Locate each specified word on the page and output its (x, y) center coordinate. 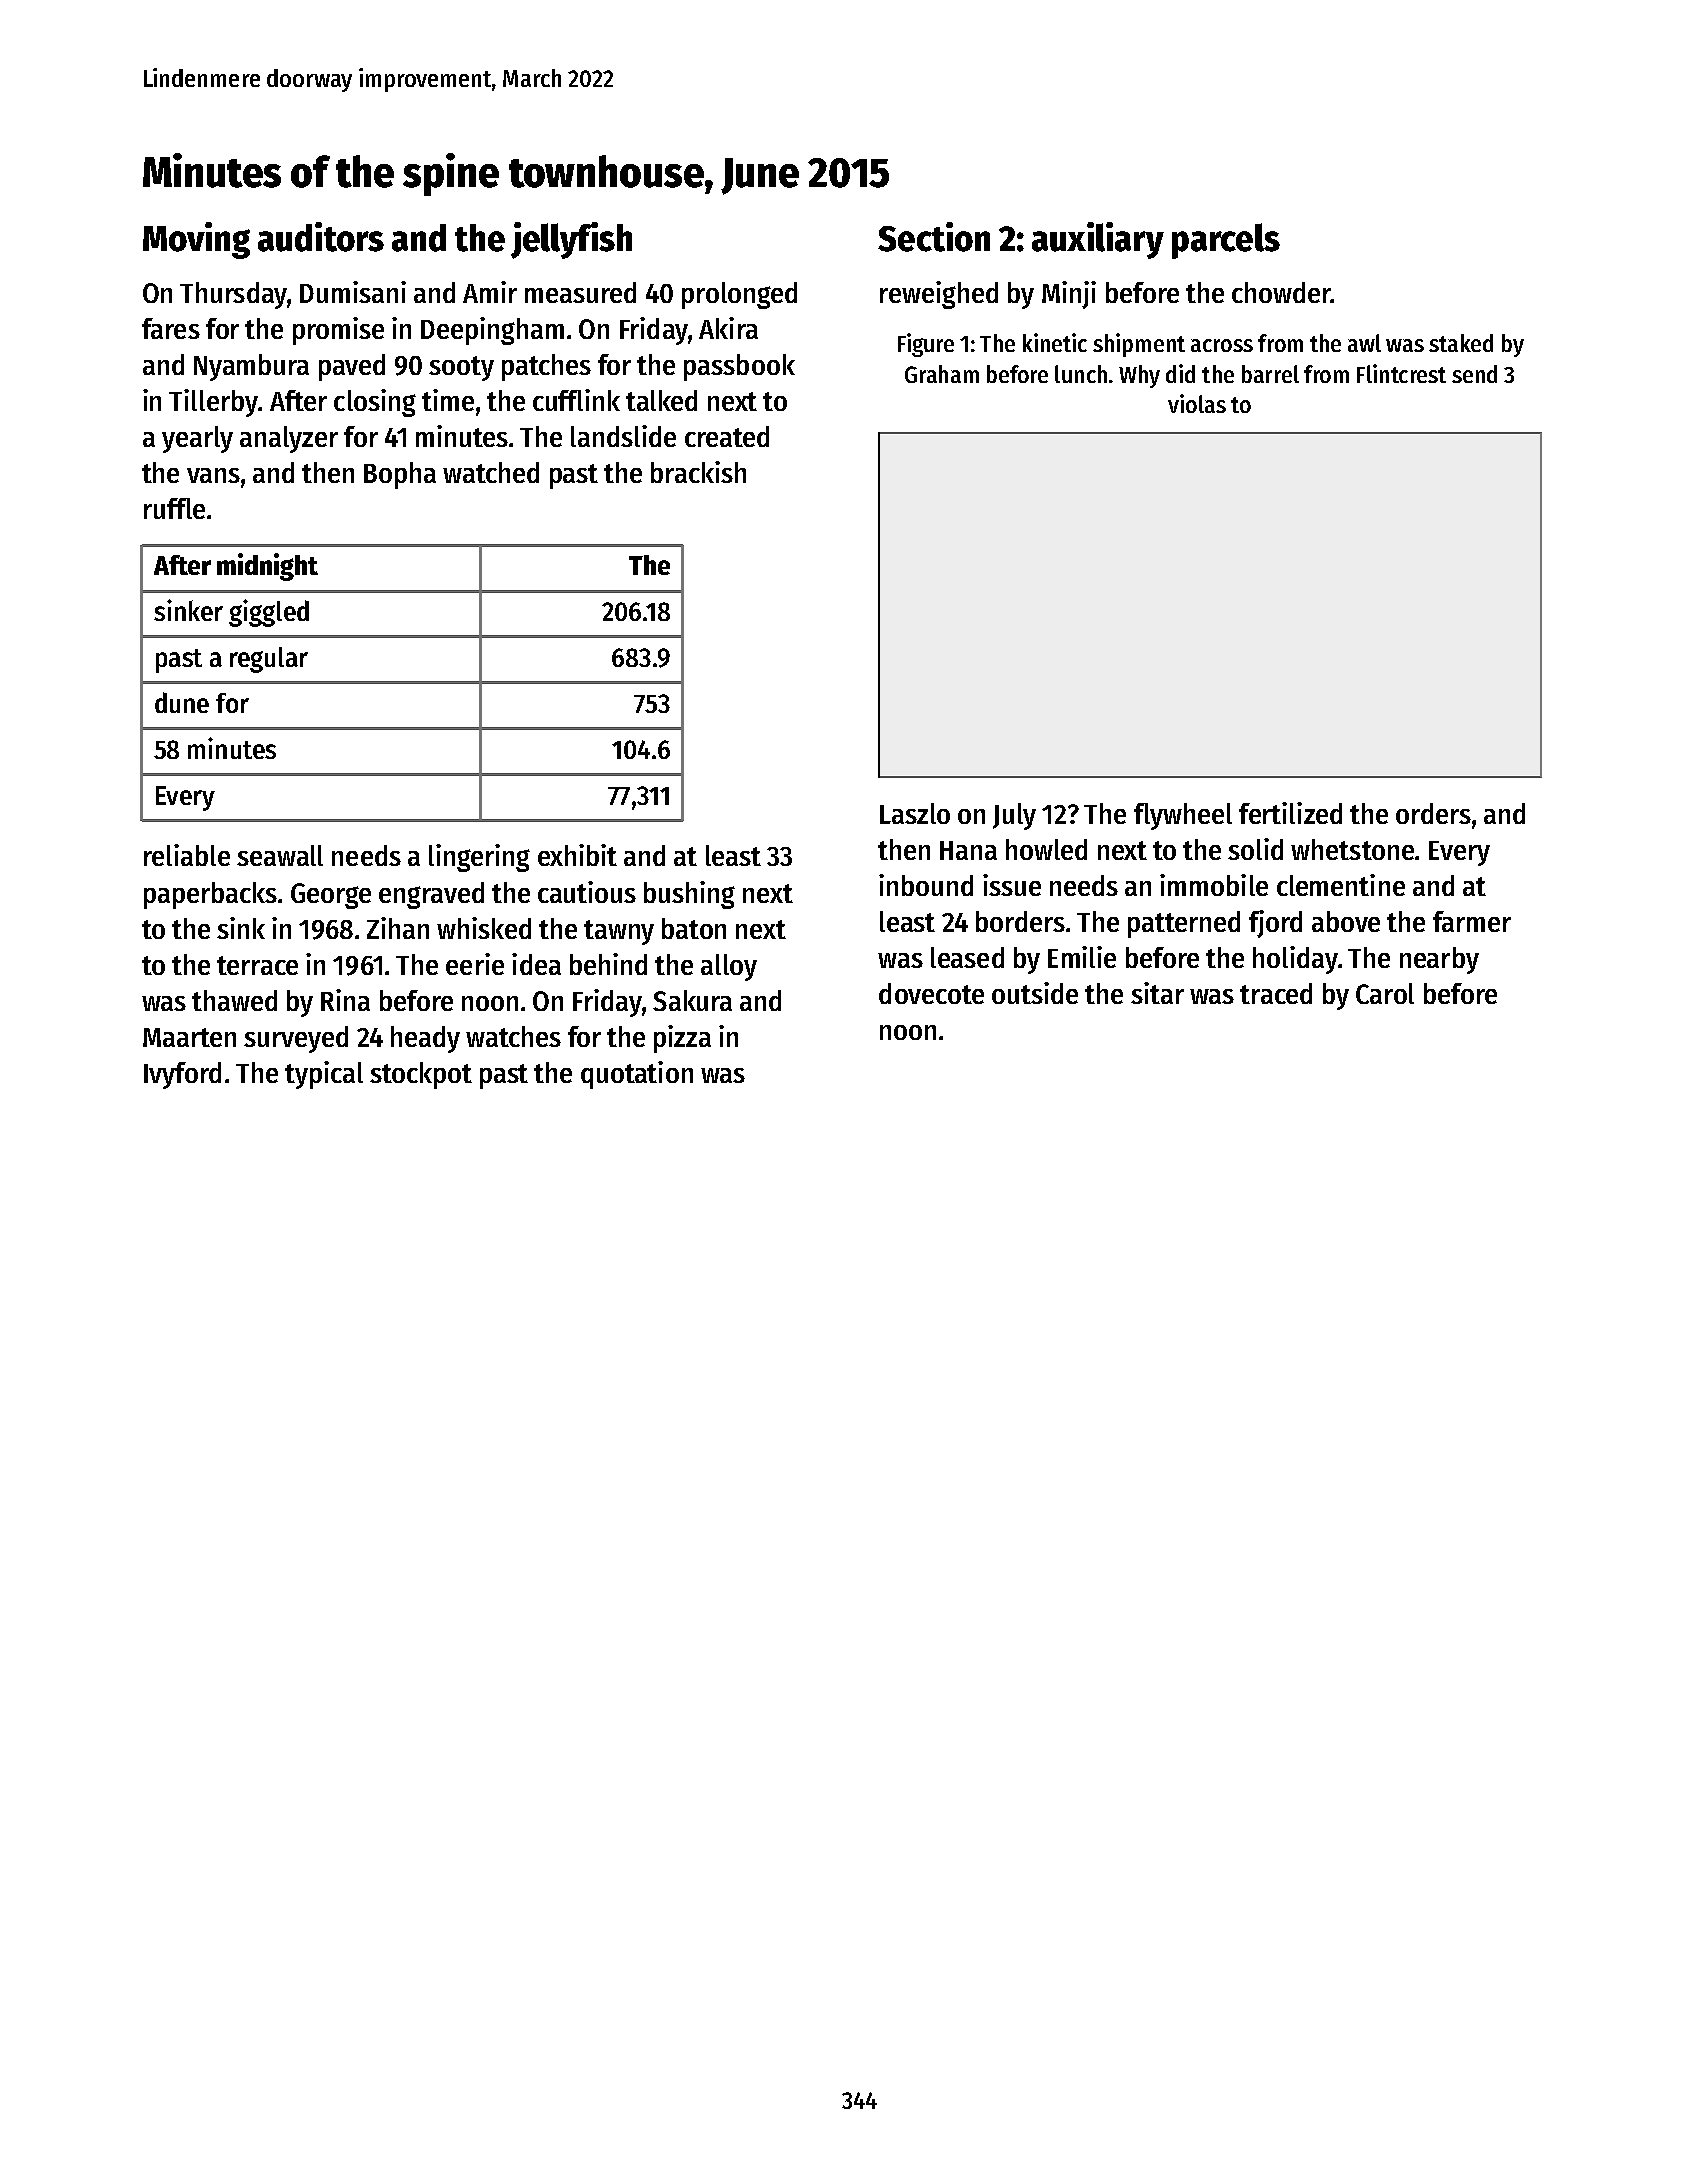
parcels (1226, 241)
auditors (321, 237)
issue (1012, 885)
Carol (1385, 993)
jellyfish (571, 240)
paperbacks (210, 895)
